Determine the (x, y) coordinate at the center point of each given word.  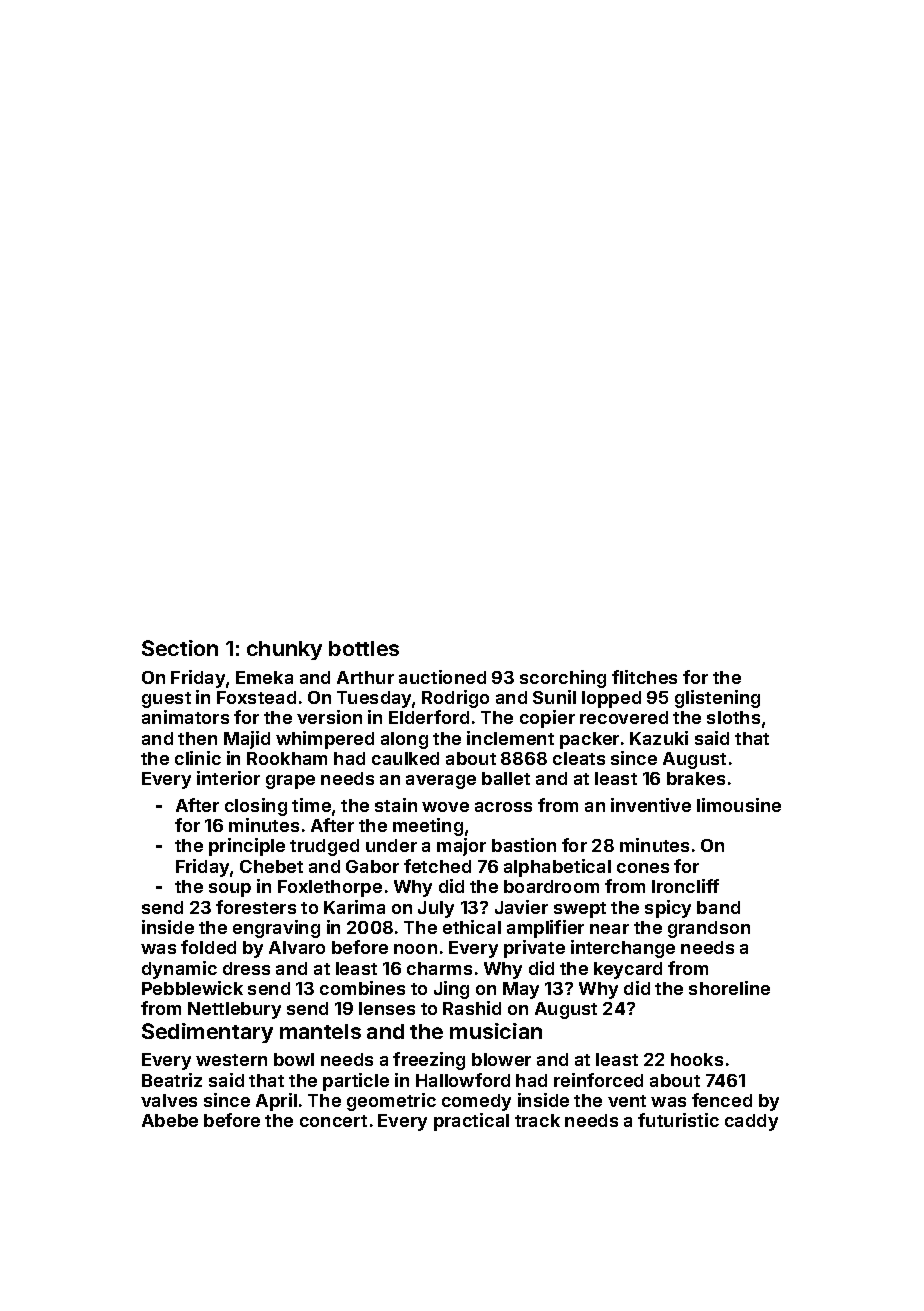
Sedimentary (207, 1033)
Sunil (554, 697)
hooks (697, 1059)
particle (356, 1082)
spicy (668, 909)
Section (180, 648)
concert (333, 1121)
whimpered (325, 740)
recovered (624, 717)
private (534, 949)
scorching (563, 679)
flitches (644, 677)
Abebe (170, 1120)
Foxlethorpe (330, 888)
